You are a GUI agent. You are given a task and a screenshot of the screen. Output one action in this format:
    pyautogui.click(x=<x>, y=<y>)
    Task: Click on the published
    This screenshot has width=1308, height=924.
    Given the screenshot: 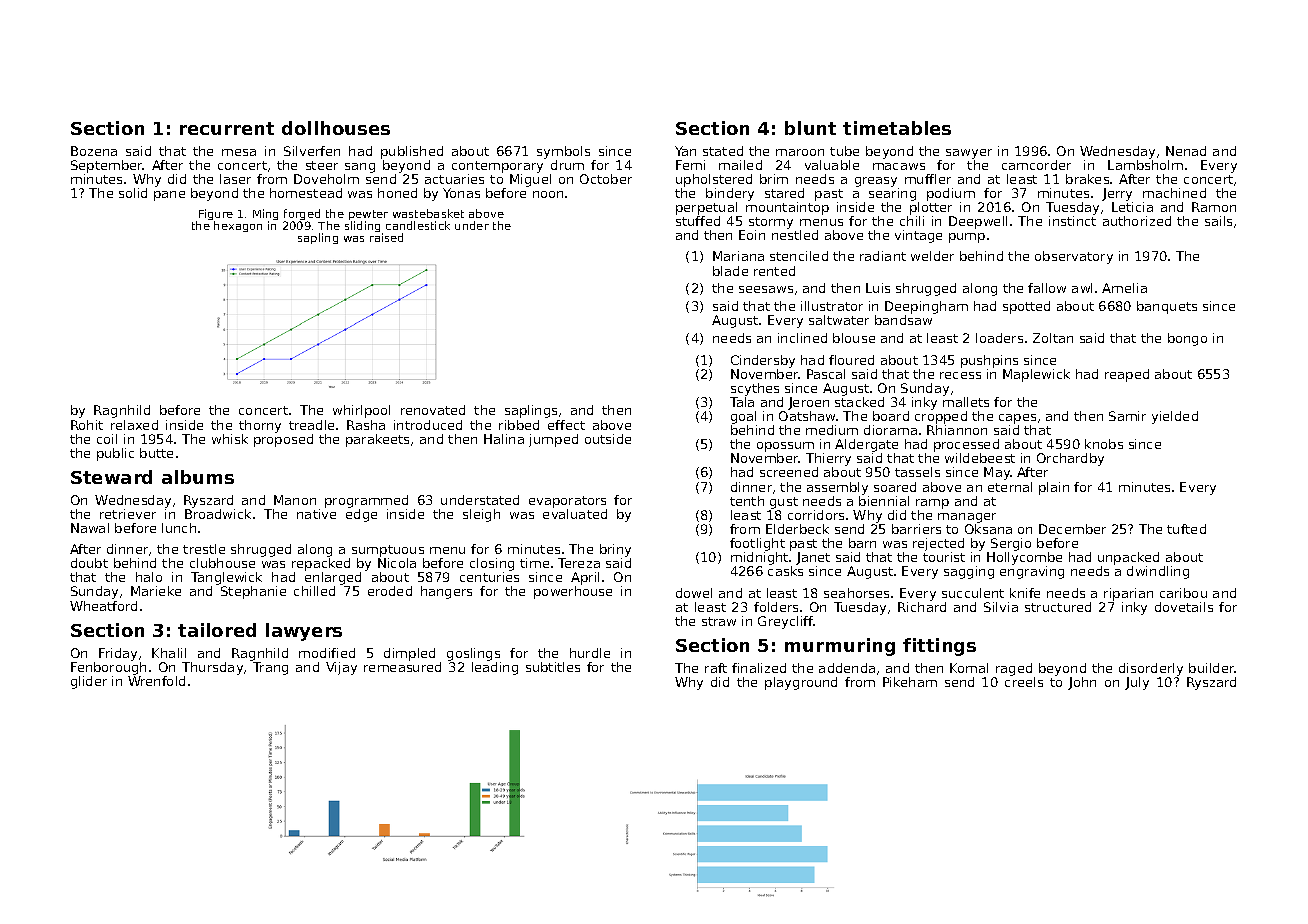 What is the action you would take?
    pyautogui.click(x=412, y=152)
